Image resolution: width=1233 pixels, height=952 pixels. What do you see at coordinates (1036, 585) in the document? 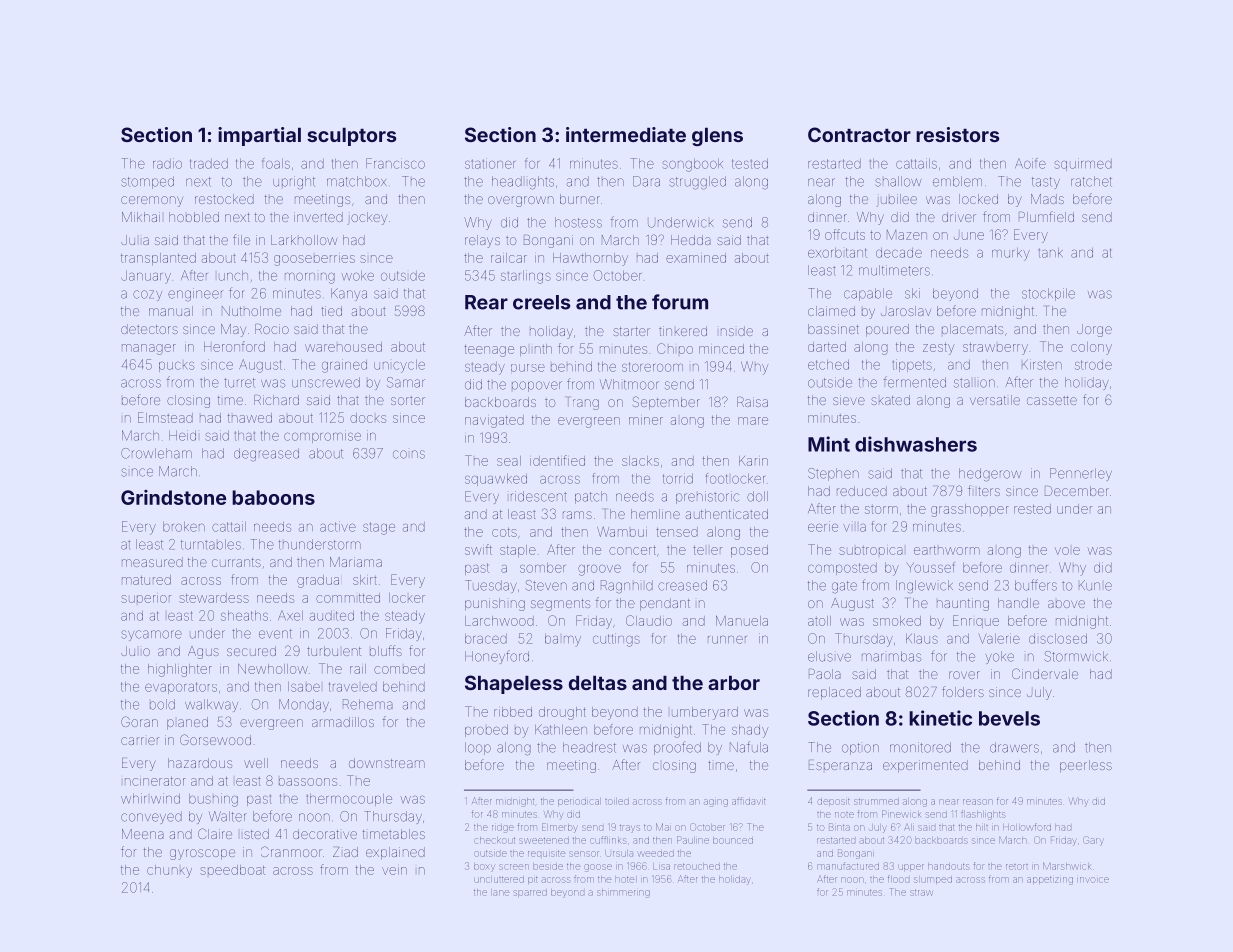
I see `buffers` at bounding box center [1036, 585].
